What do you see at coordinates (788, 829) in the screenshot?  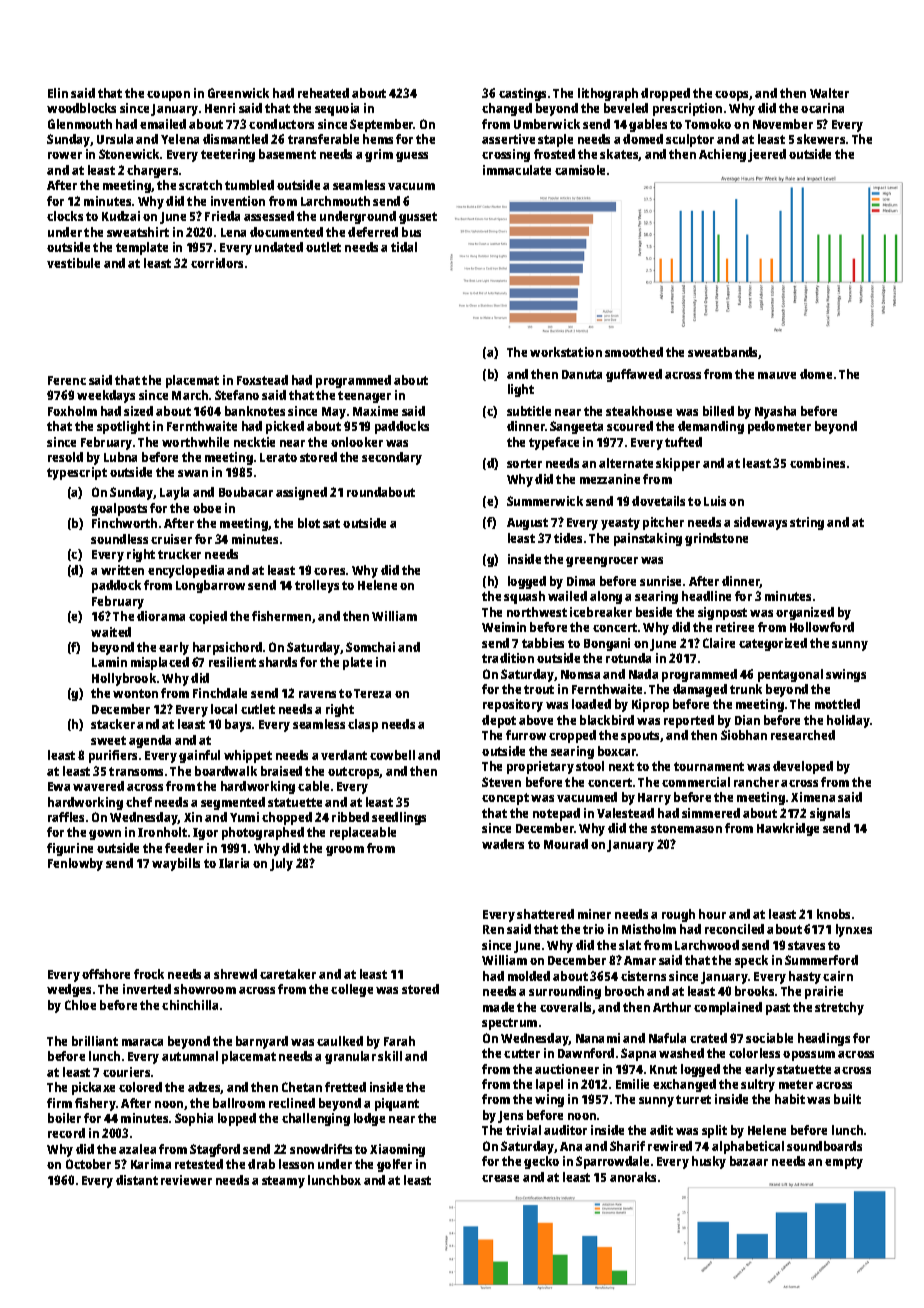 I see `Hawkridge` at bounding box center [788, 829].
